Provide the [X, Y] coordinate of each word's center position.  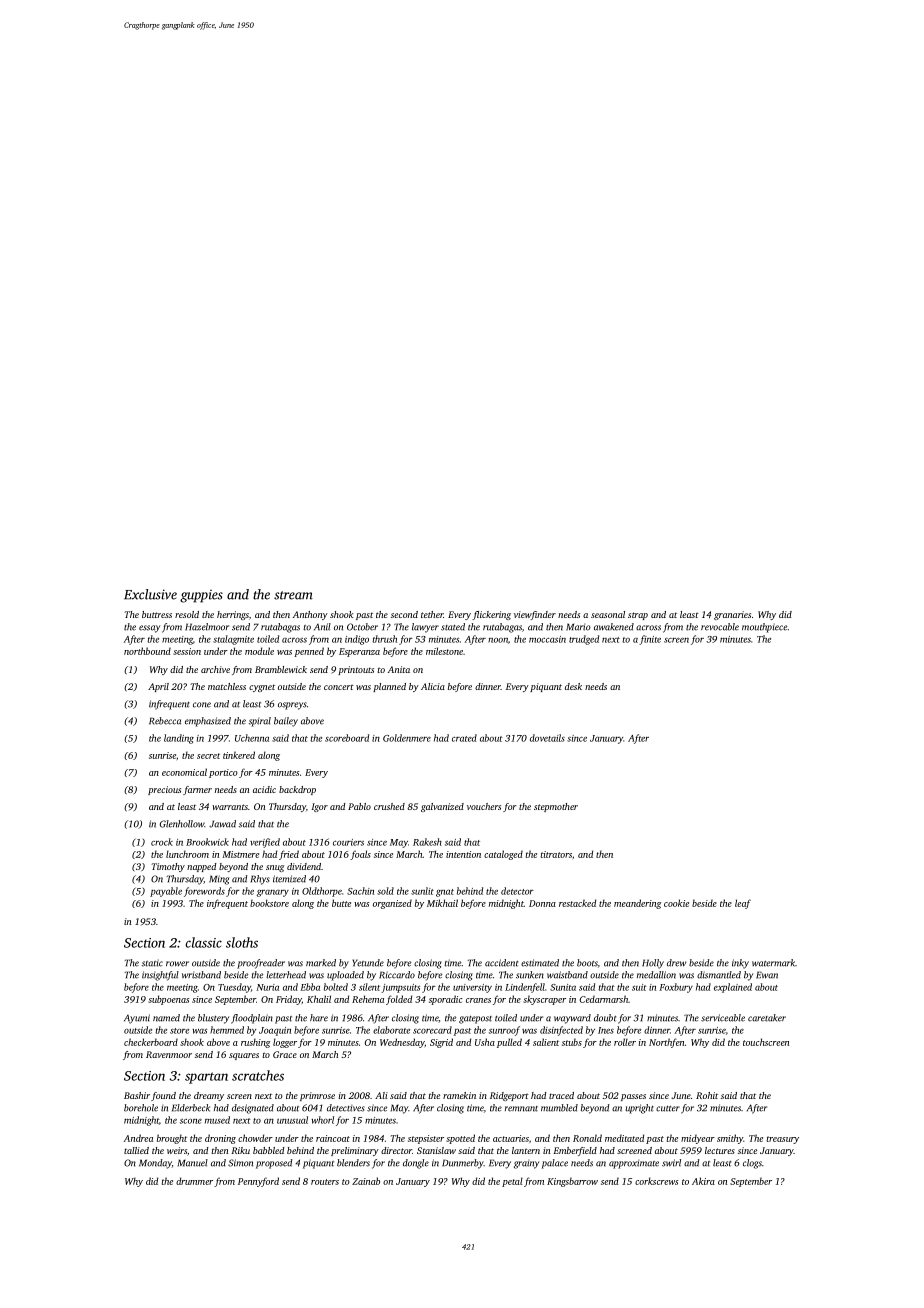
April [158, 687]
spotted [460, 1139]
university [472, 988]
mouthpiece [764, 628]
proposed [274, 1164]
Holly [653, 964]
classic [204, 942]
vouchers [484, 806]
